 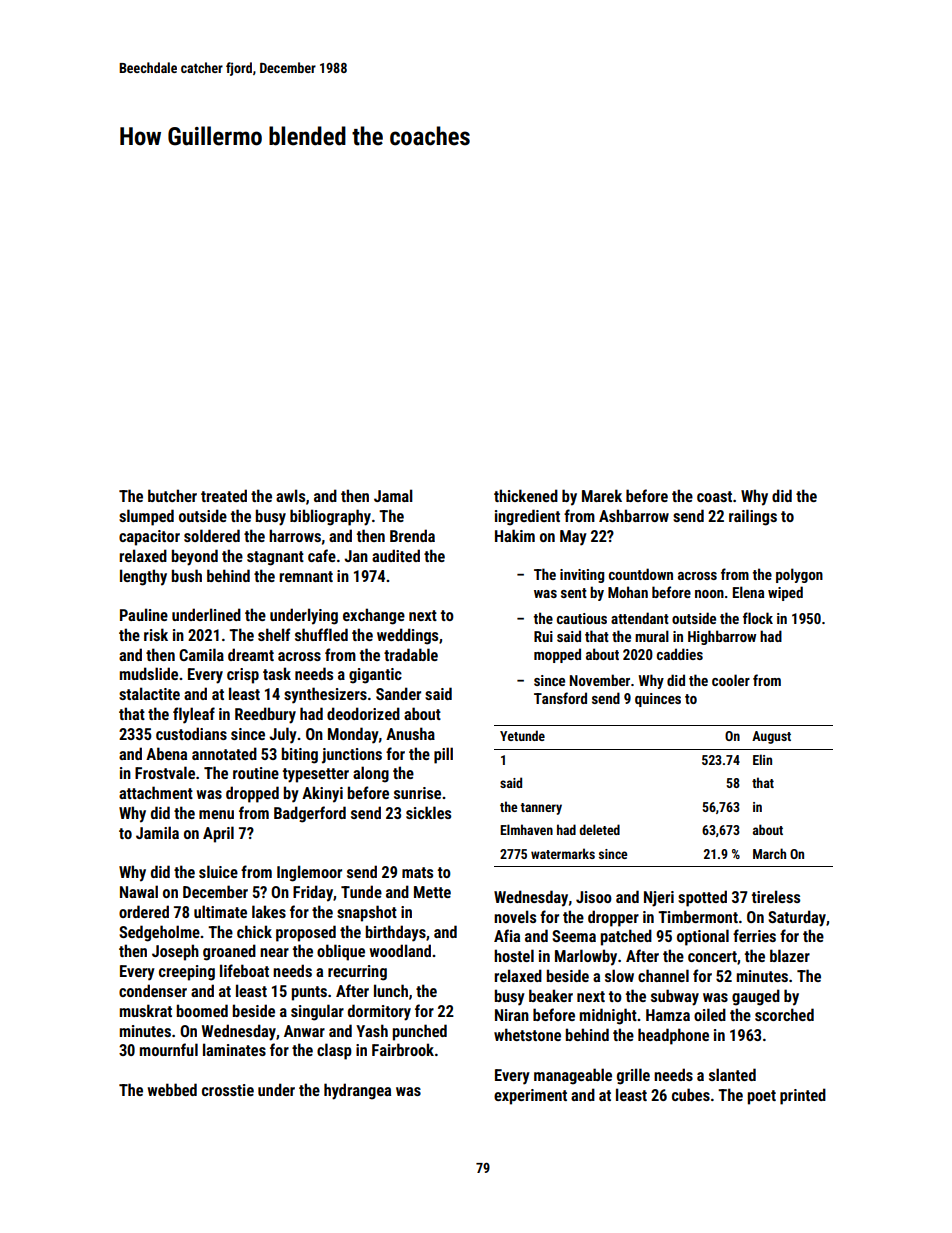 What do you see at coordinates (628, 592) in the image?
I see `Mohan` at bounding box center [628, 592].
